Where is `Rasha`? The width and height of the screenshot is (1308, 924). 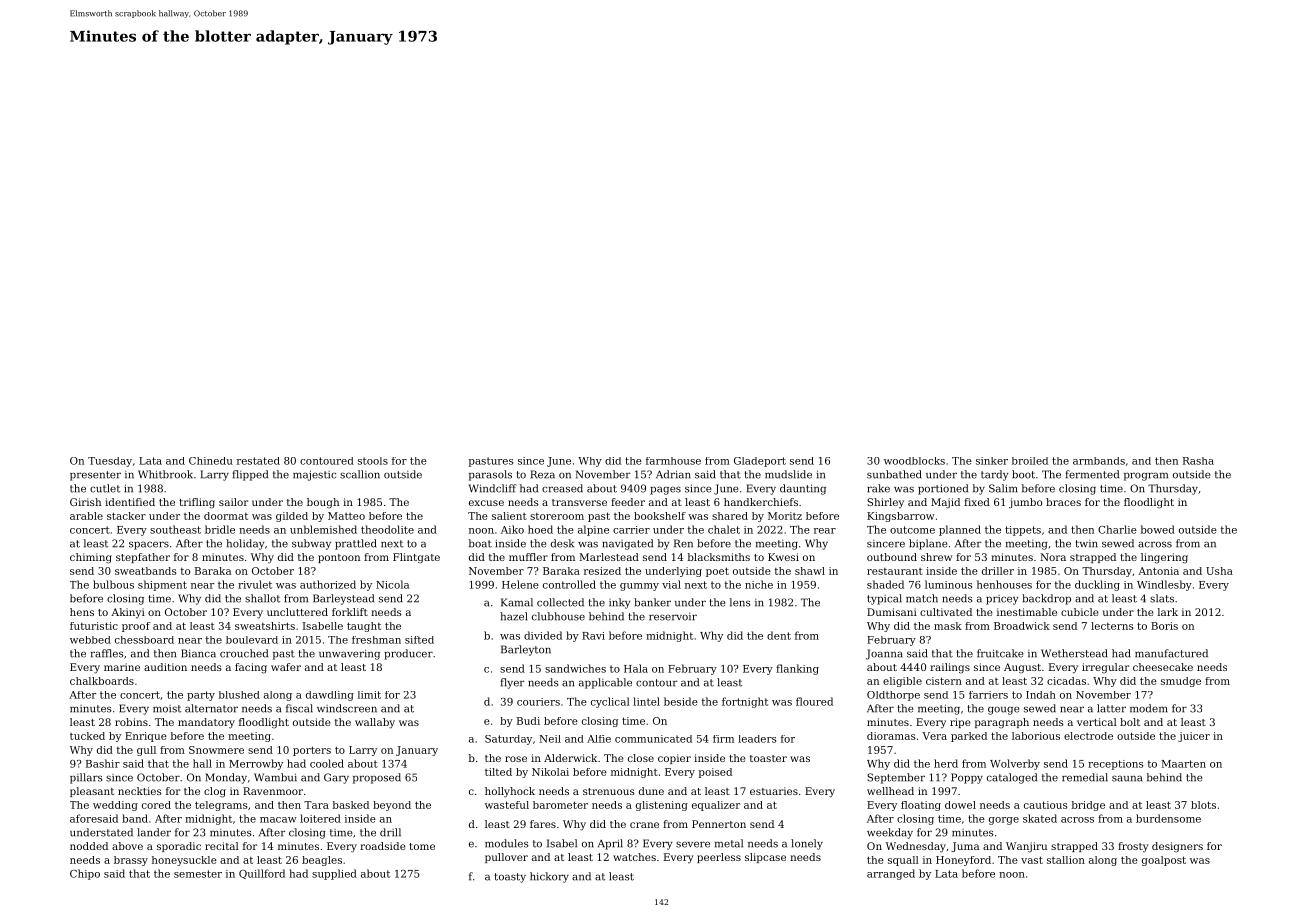
Rasha is located at coordinates (1198, 461).
